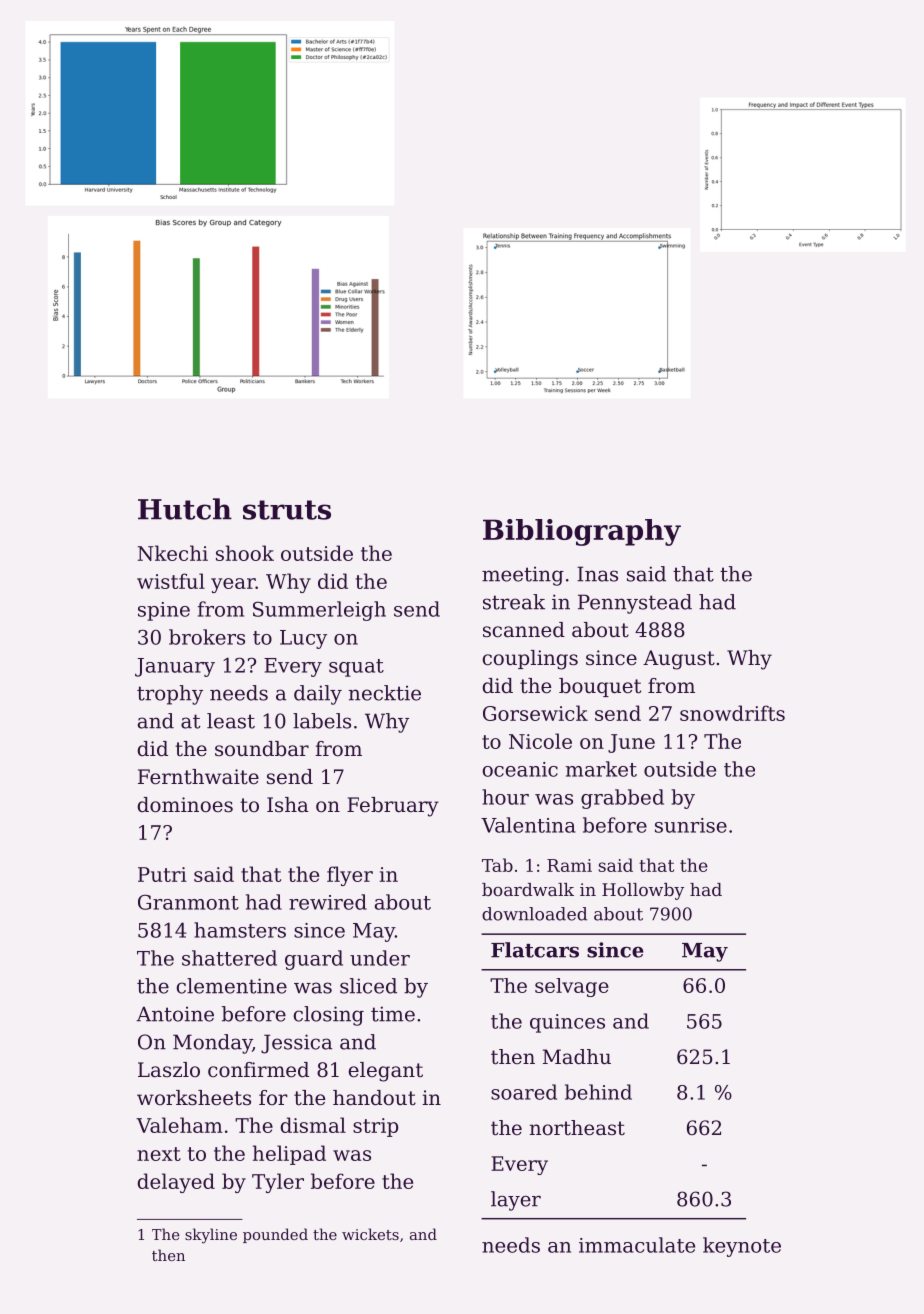  I want to click on Pennystead, so click(635, 604).
